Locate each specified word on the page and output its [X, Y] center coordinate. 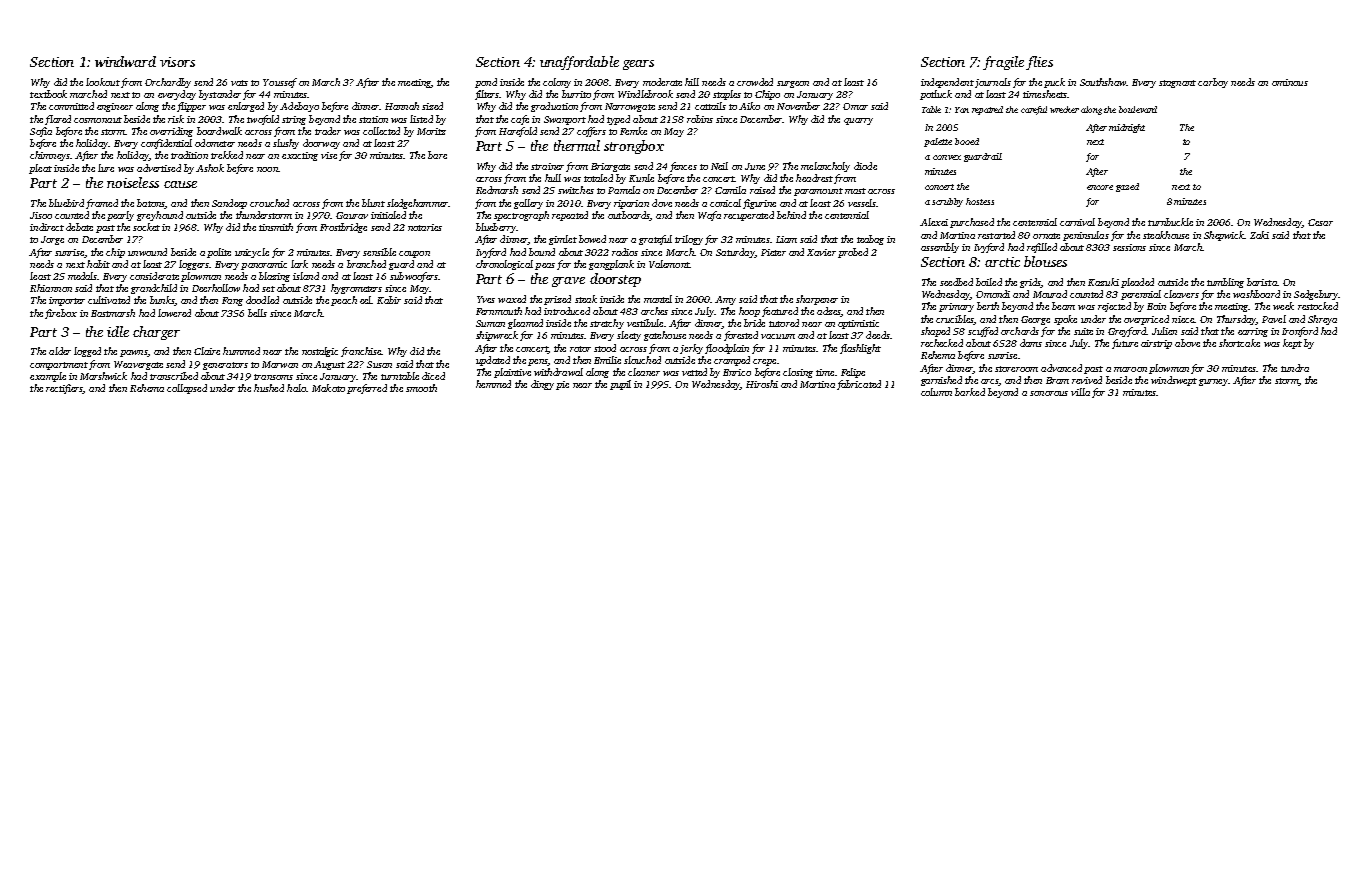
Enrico [737, 372]
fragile [1003, 63]
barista [1262, 282]
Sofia [41, 132]
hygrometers [356, 289]
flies [1039, 63]
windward [125, 61]
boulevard [1138, 109]
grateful [655, 240]
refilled [1042, 248]
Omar [855, 106]
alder [60, 351]
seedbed [956, 282]
